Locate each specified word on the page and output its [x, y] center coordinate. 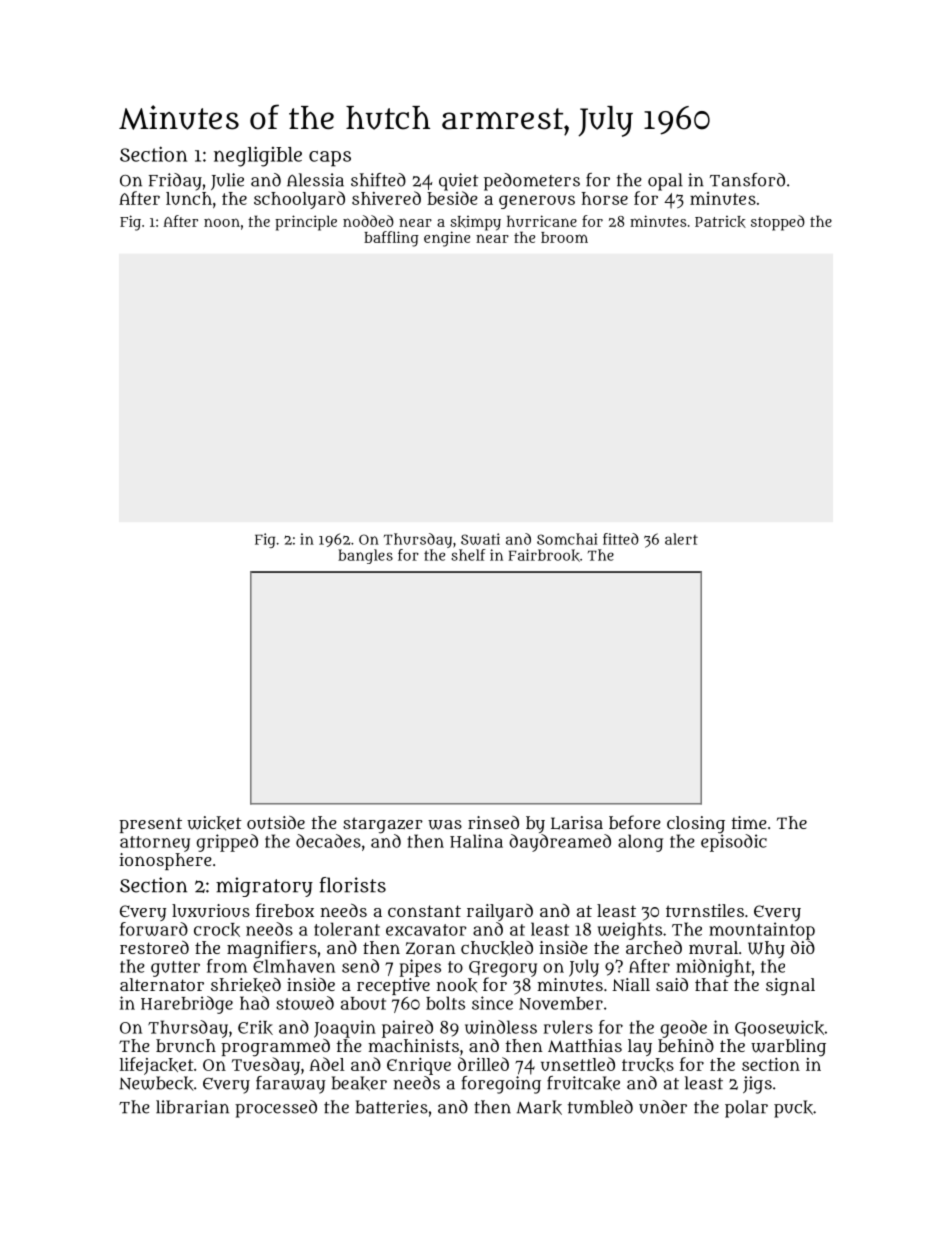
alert [681, 539]
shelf [468, 555]
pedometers [532, 182]
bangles [365, 556]
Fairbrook [544, 555]
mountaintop [762, 931]
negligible [258, 156]
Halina [476, 841]
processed [276, 1109]
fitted [621, 539]
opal [665, 182]
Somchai [567, 539]
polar [746, 1109]
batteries [392, 1107]
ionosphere [166, 861]
